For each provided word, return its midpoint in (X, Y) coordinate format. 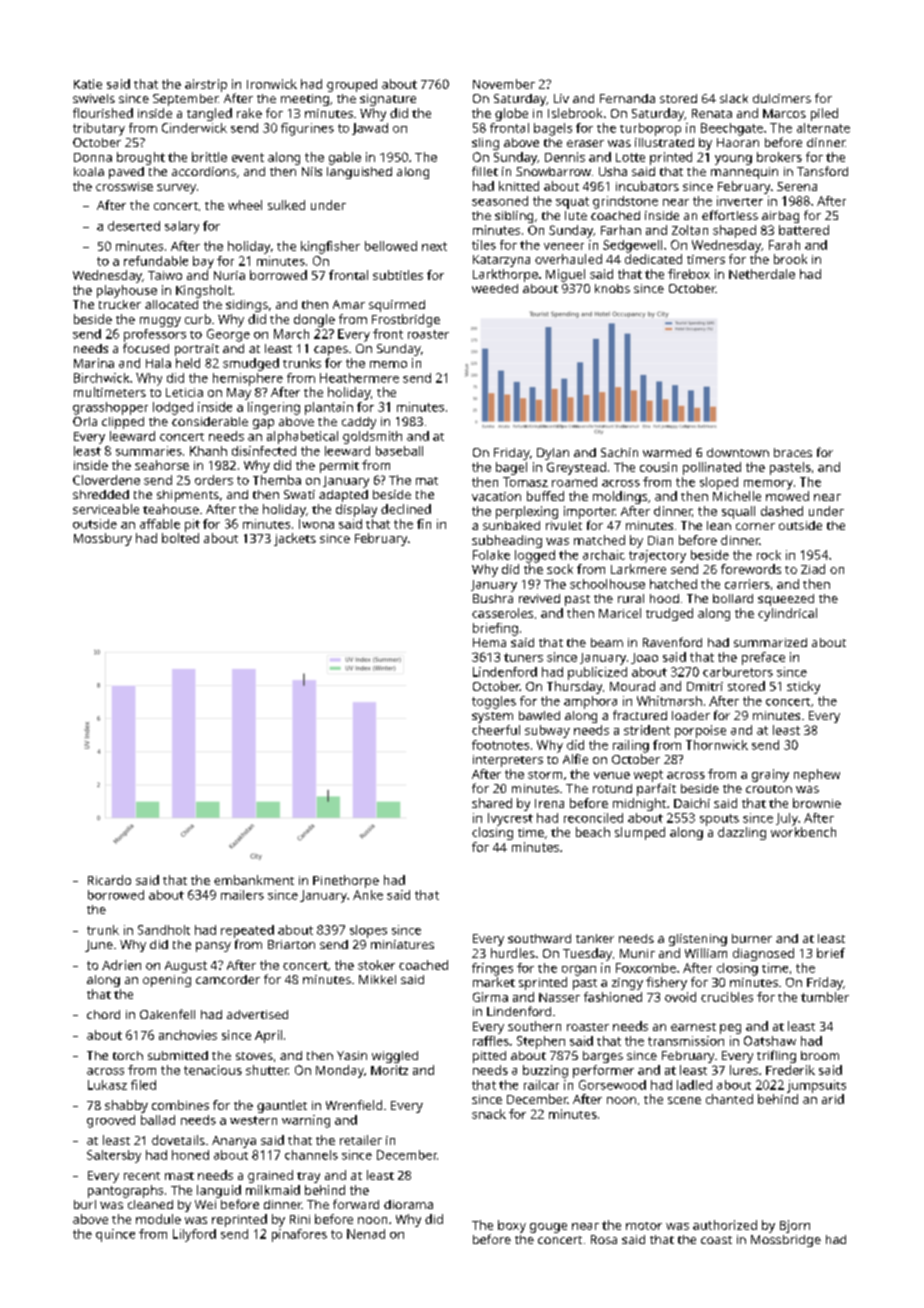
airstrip (206, 85)
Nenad (366, 1234)
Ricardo (109, 880)
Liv (561, 98)
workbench (803, 832)
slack (734, 98)
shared (492, 803)
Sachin (619, 452)
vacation (496, 496)
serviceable (106, 509)
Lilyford (194, 1235)
